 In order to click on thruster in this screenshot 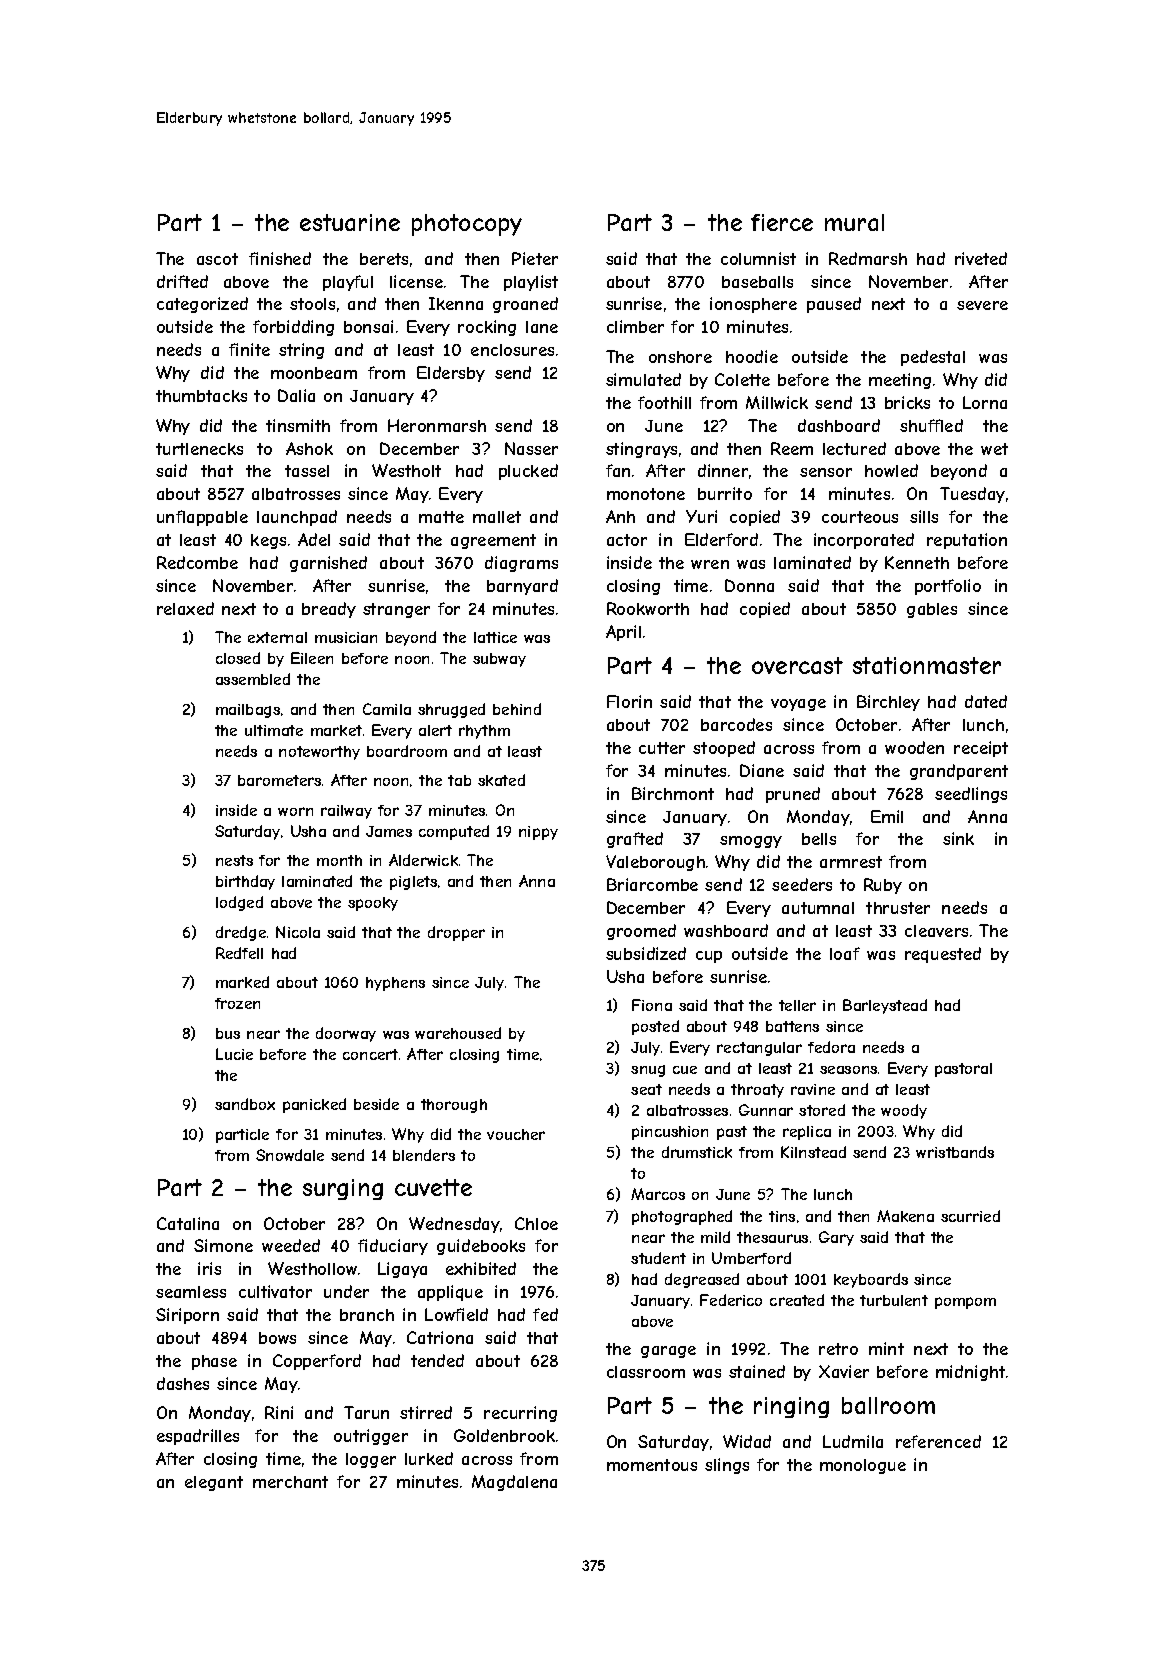, I will do `click(898, 908)`.
